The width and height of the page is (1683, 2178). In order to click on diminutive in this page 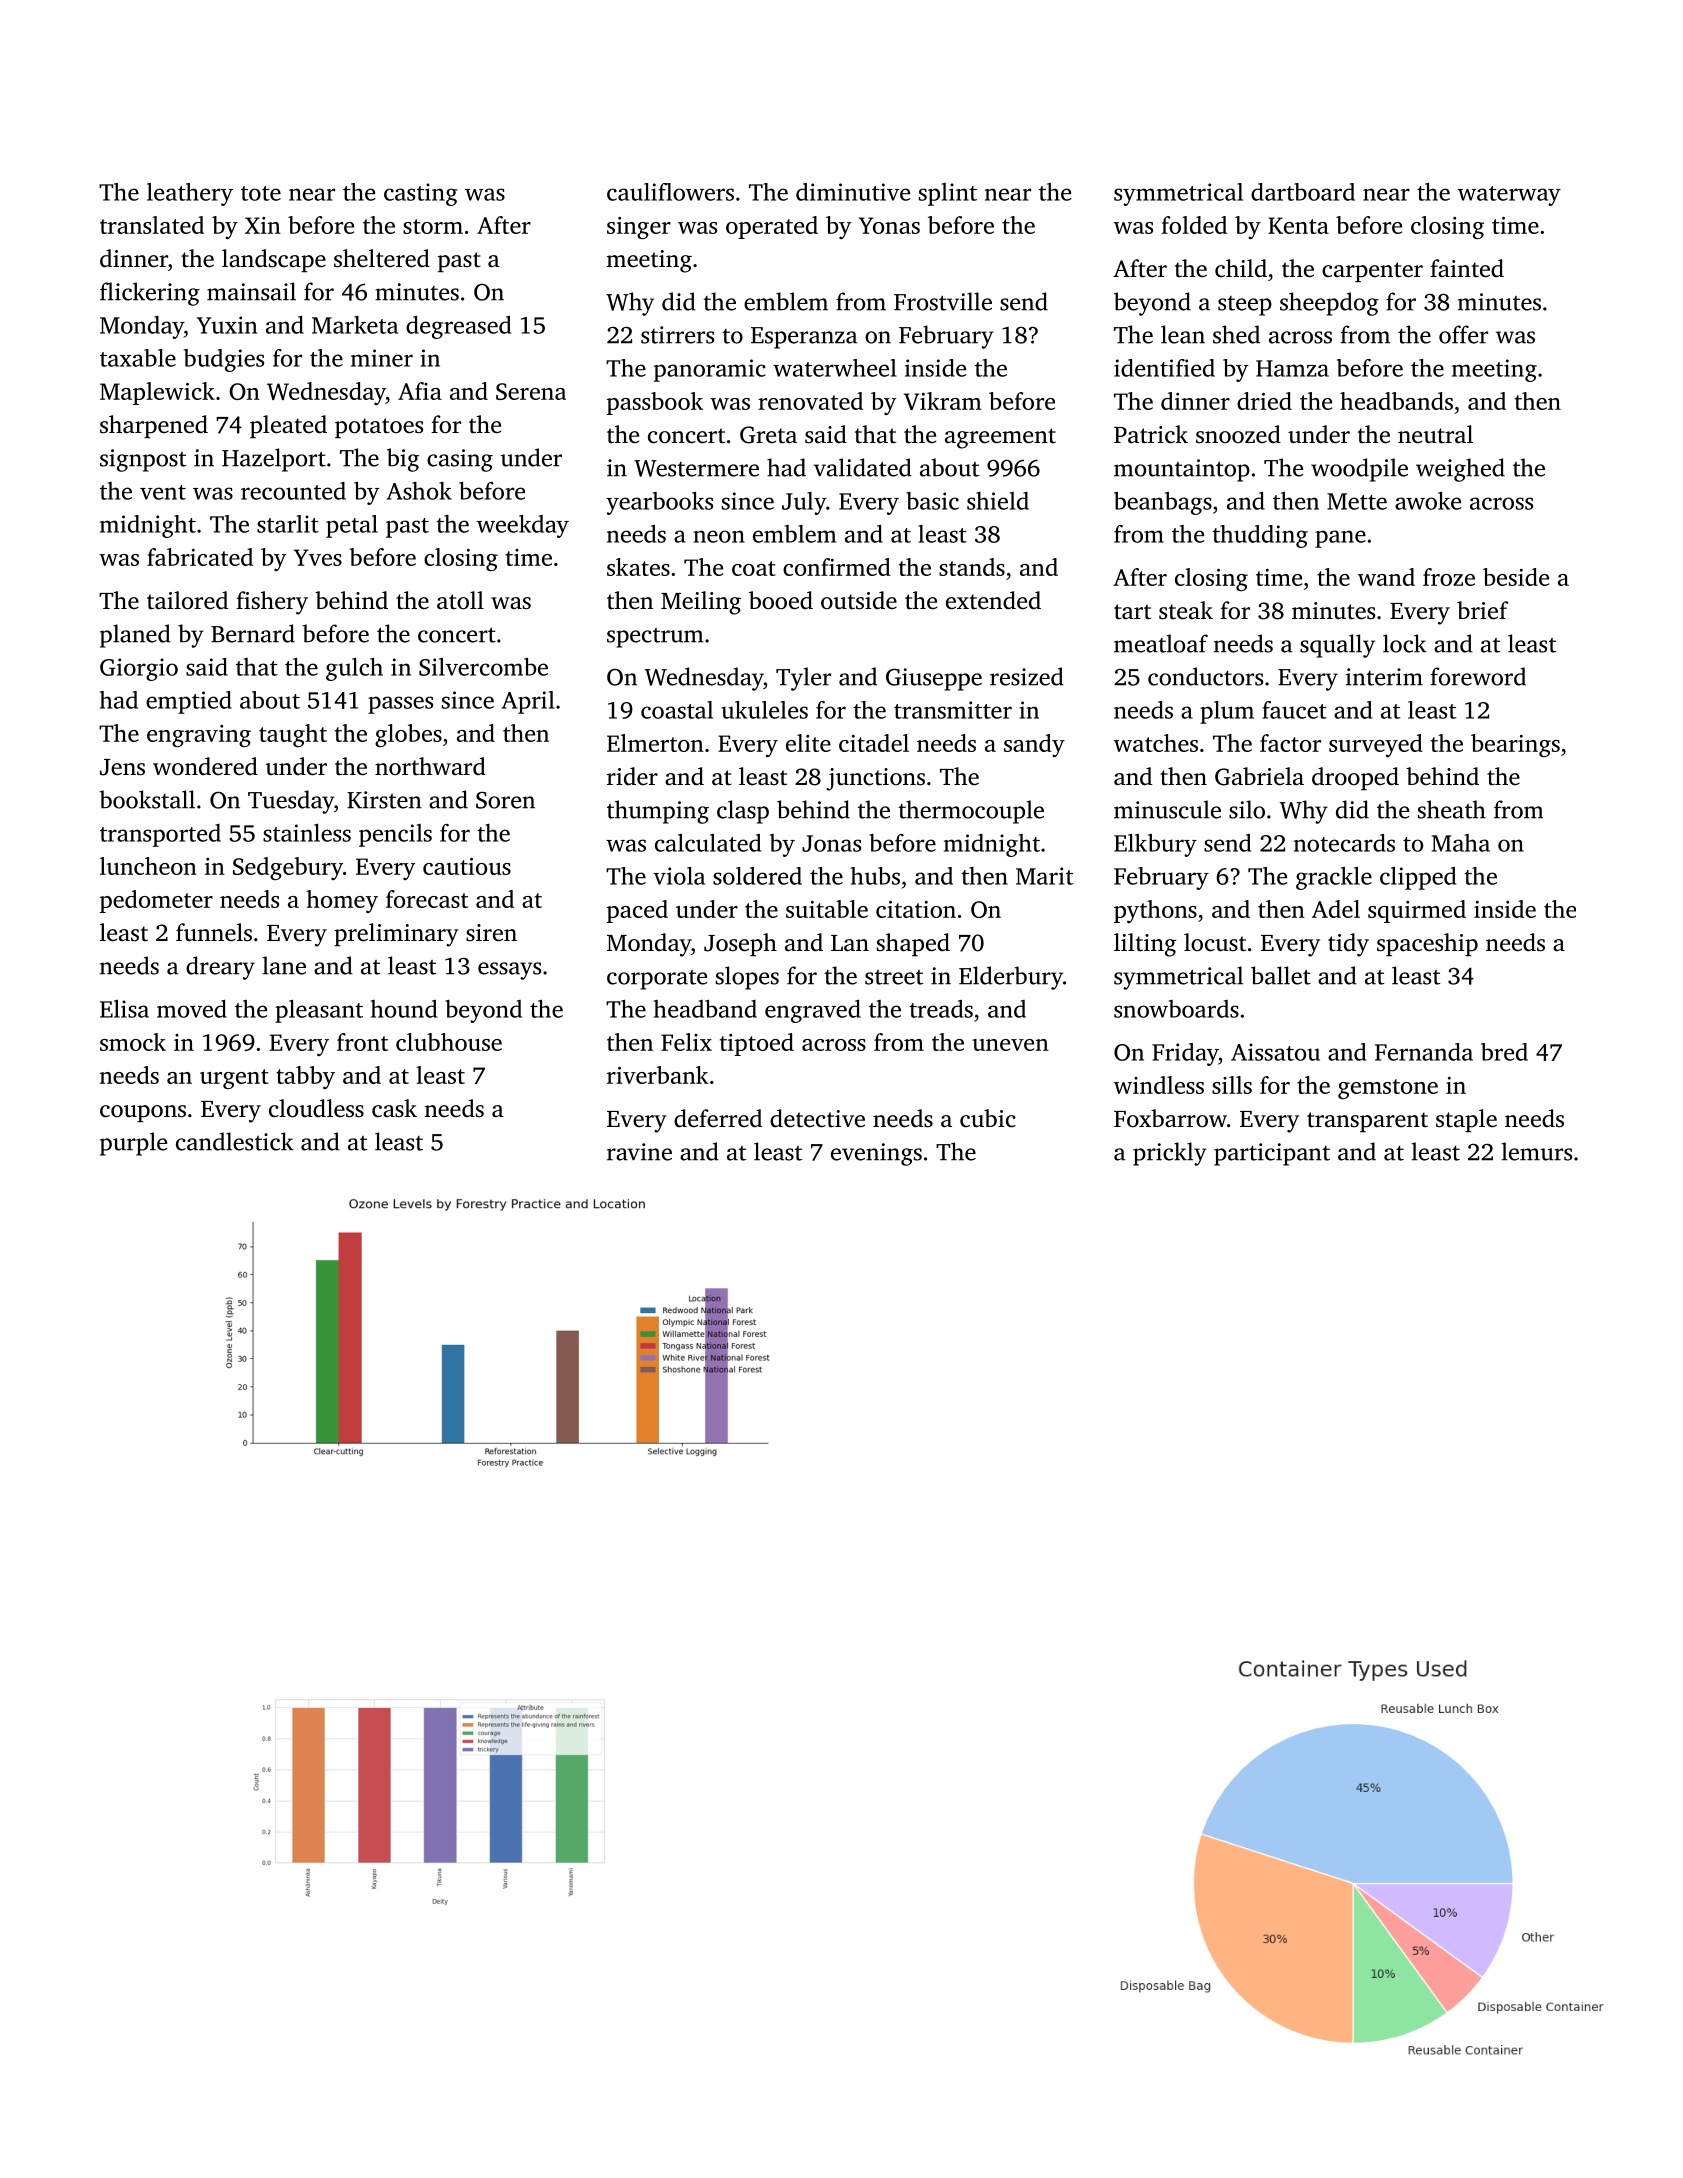, I will do `click(853, 192)`.
